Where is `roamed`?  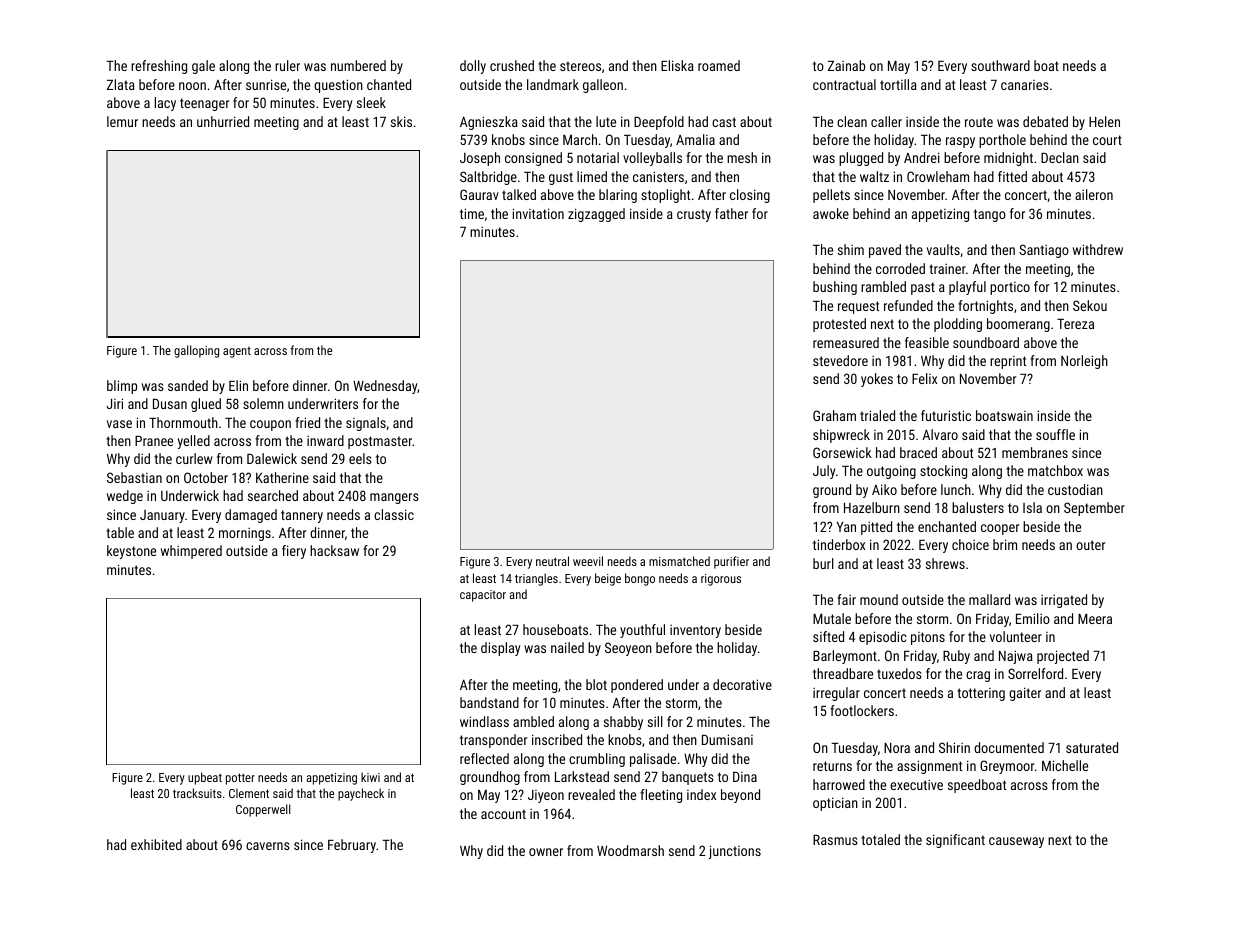 roamed is located at coordinates (719, 65).
